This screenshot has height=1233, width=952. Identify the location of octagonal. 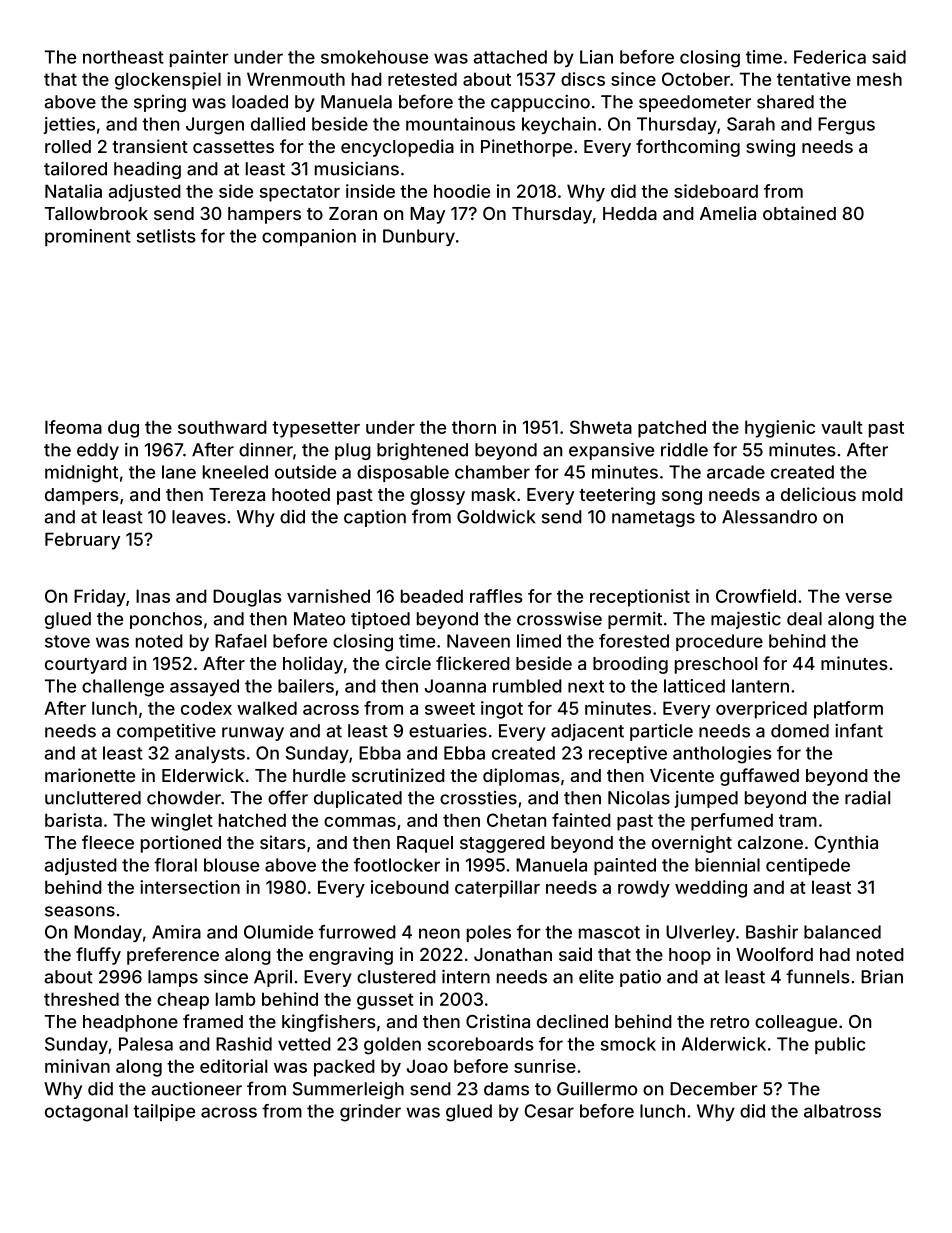
(86, 1113).
